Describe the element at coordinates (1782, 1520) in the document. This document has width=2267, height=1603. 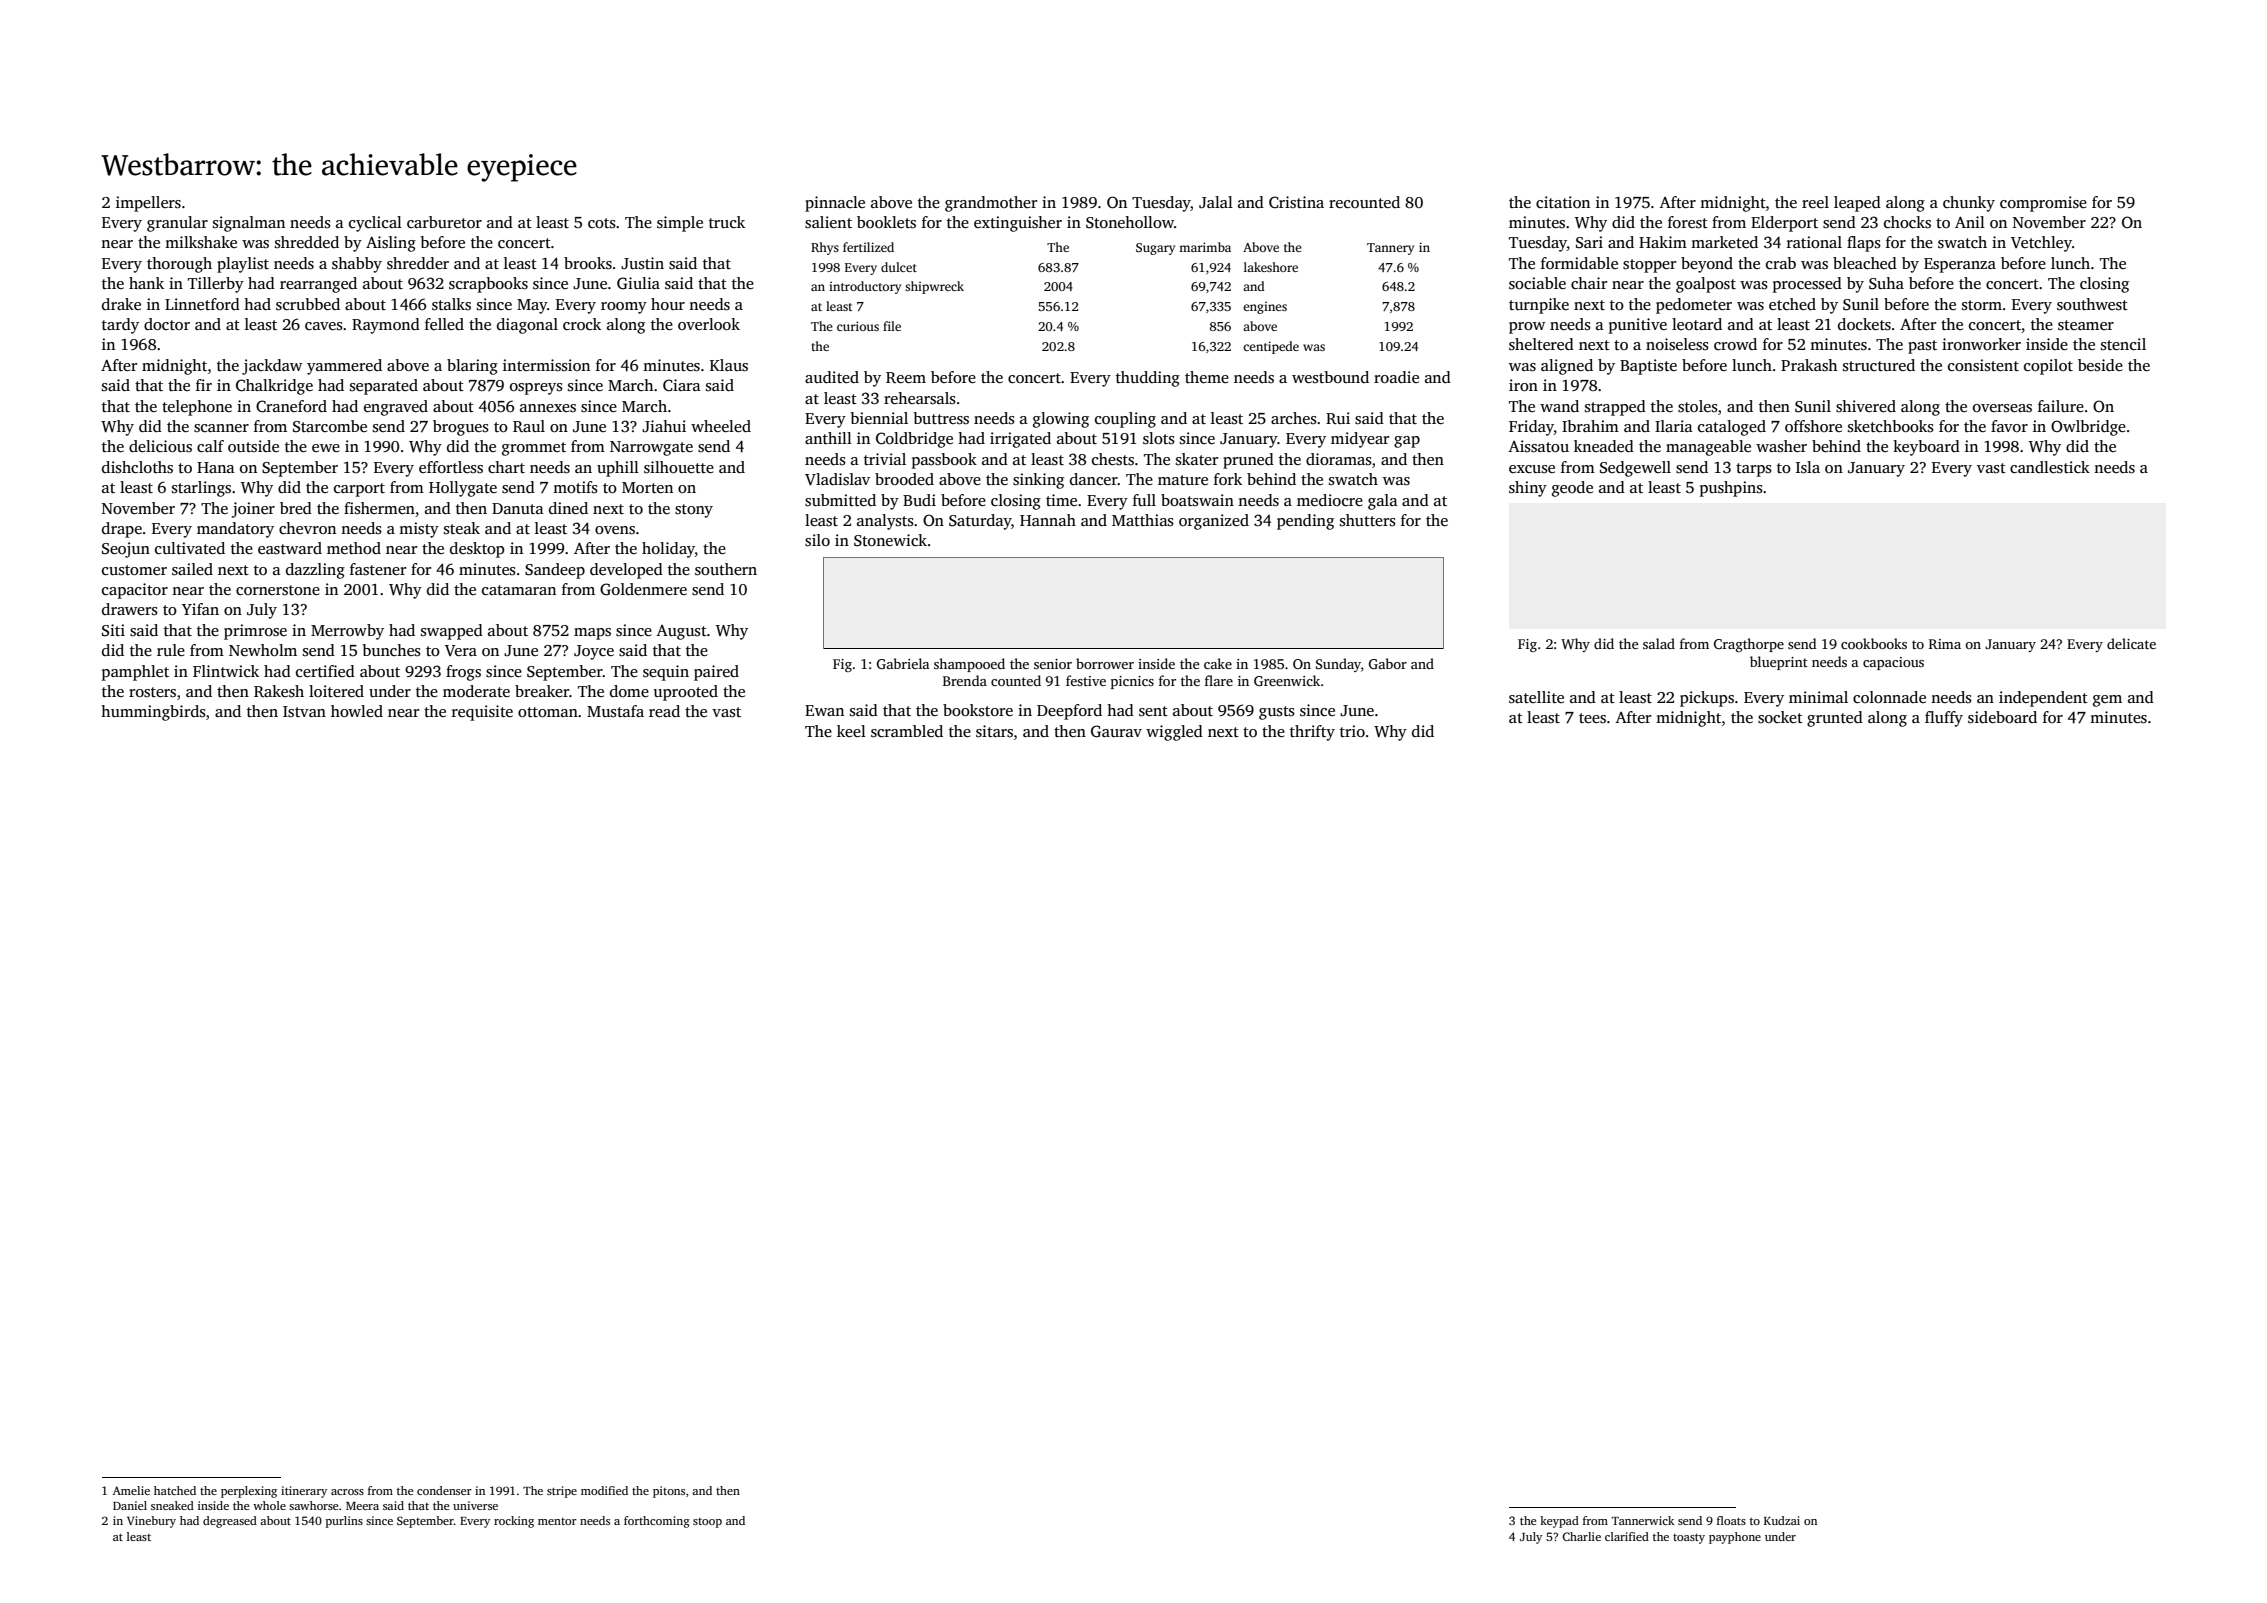
I see `Kudzai` at that location.
